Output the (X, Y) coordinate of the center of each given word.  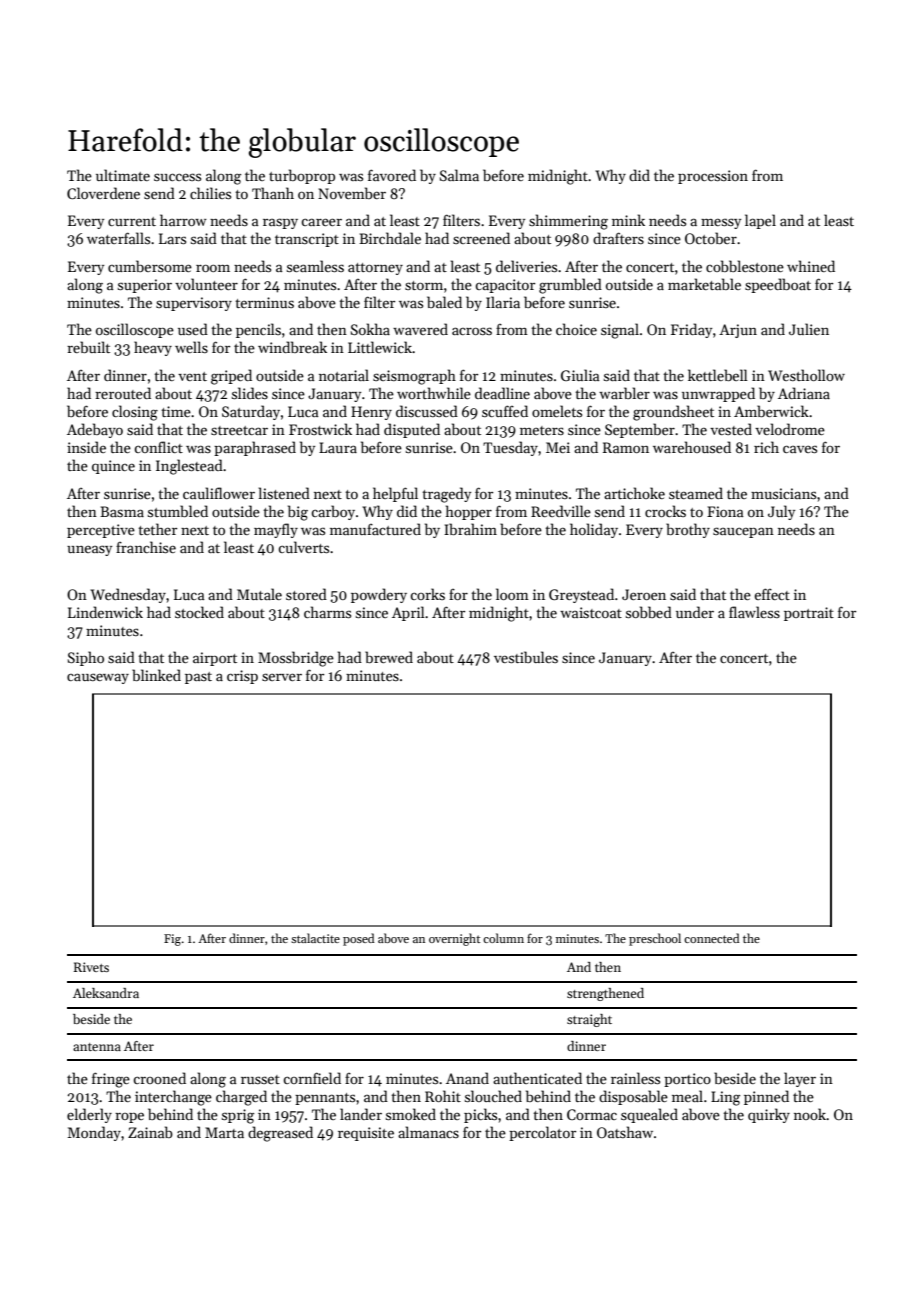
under (695, 612)
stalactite (315, 938)
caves (800, 449)
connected (712, 938)
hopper (469, 512)
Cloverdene (103, 193)
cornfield (312, 1078)
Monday (94, 1133)
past (198, 678)
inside (86, 447)
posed (359, 939)
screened (481, 238)
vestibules (526, 657)
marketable (704, 284)
